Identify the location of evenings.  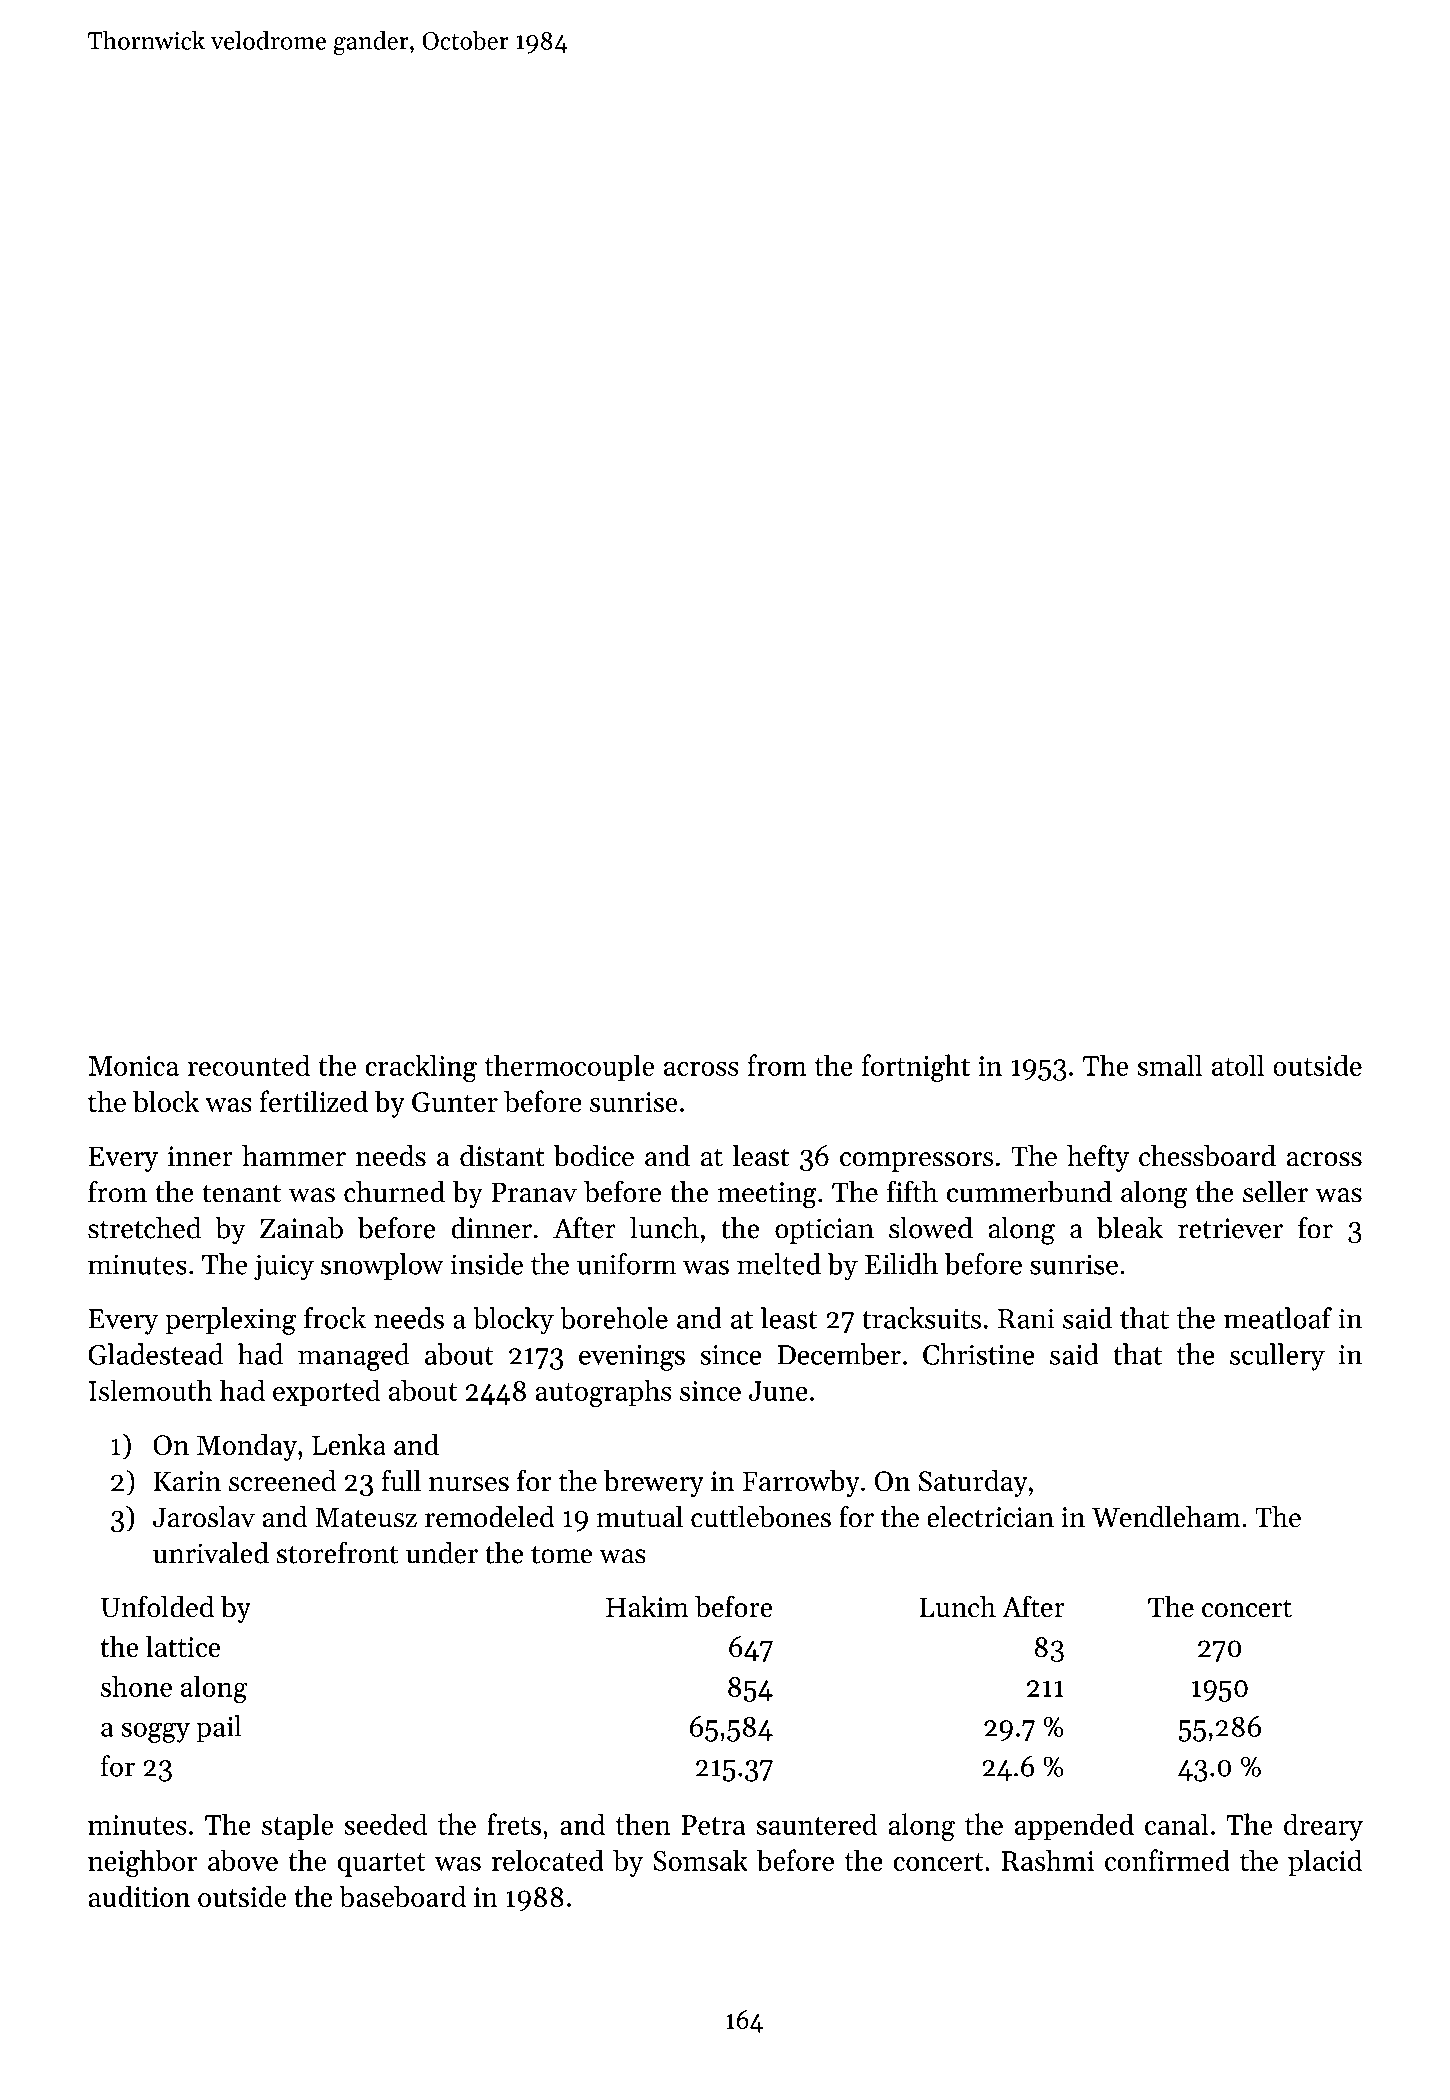
(632, 1358).
